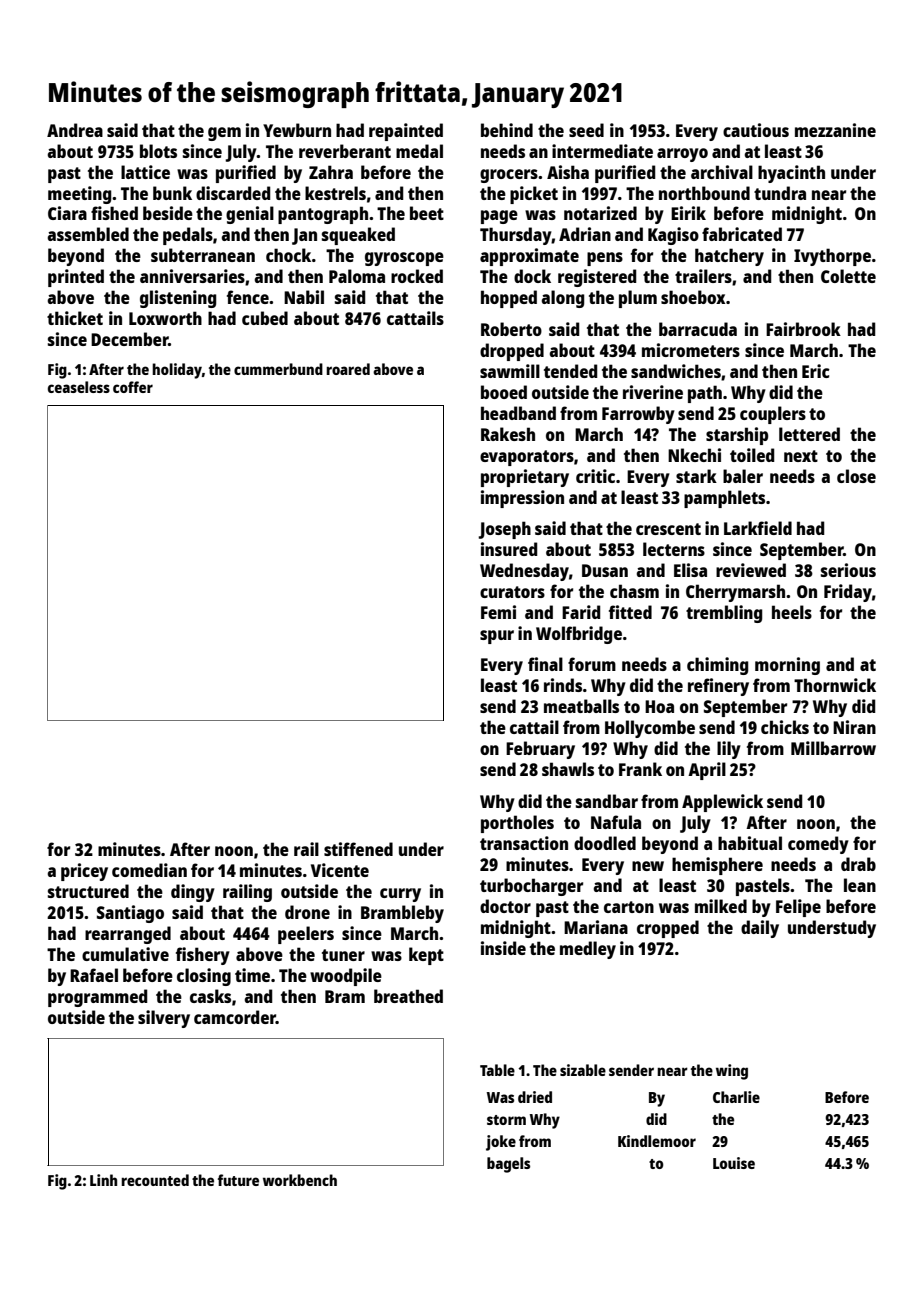 This image has width=924, height=1308. Describe the element at coordinates (507, 130) in the image. I see `behind` at that location.
